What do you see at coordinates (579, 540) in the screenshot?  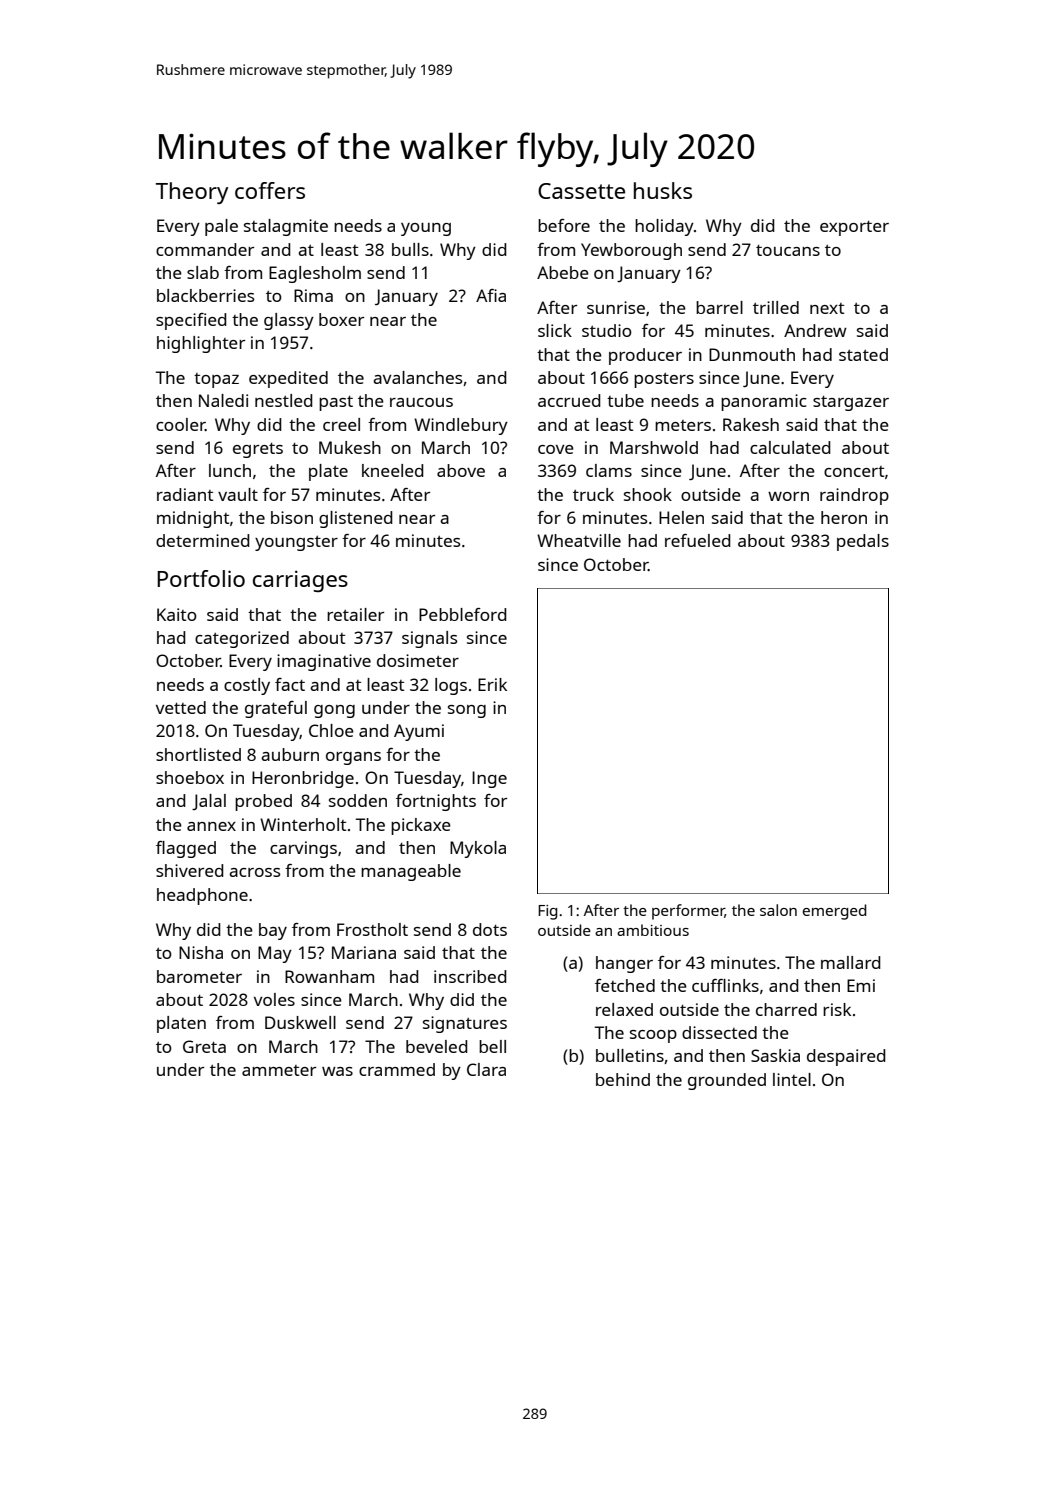 I see `Wheatville` at bounding box center [579, 540].
